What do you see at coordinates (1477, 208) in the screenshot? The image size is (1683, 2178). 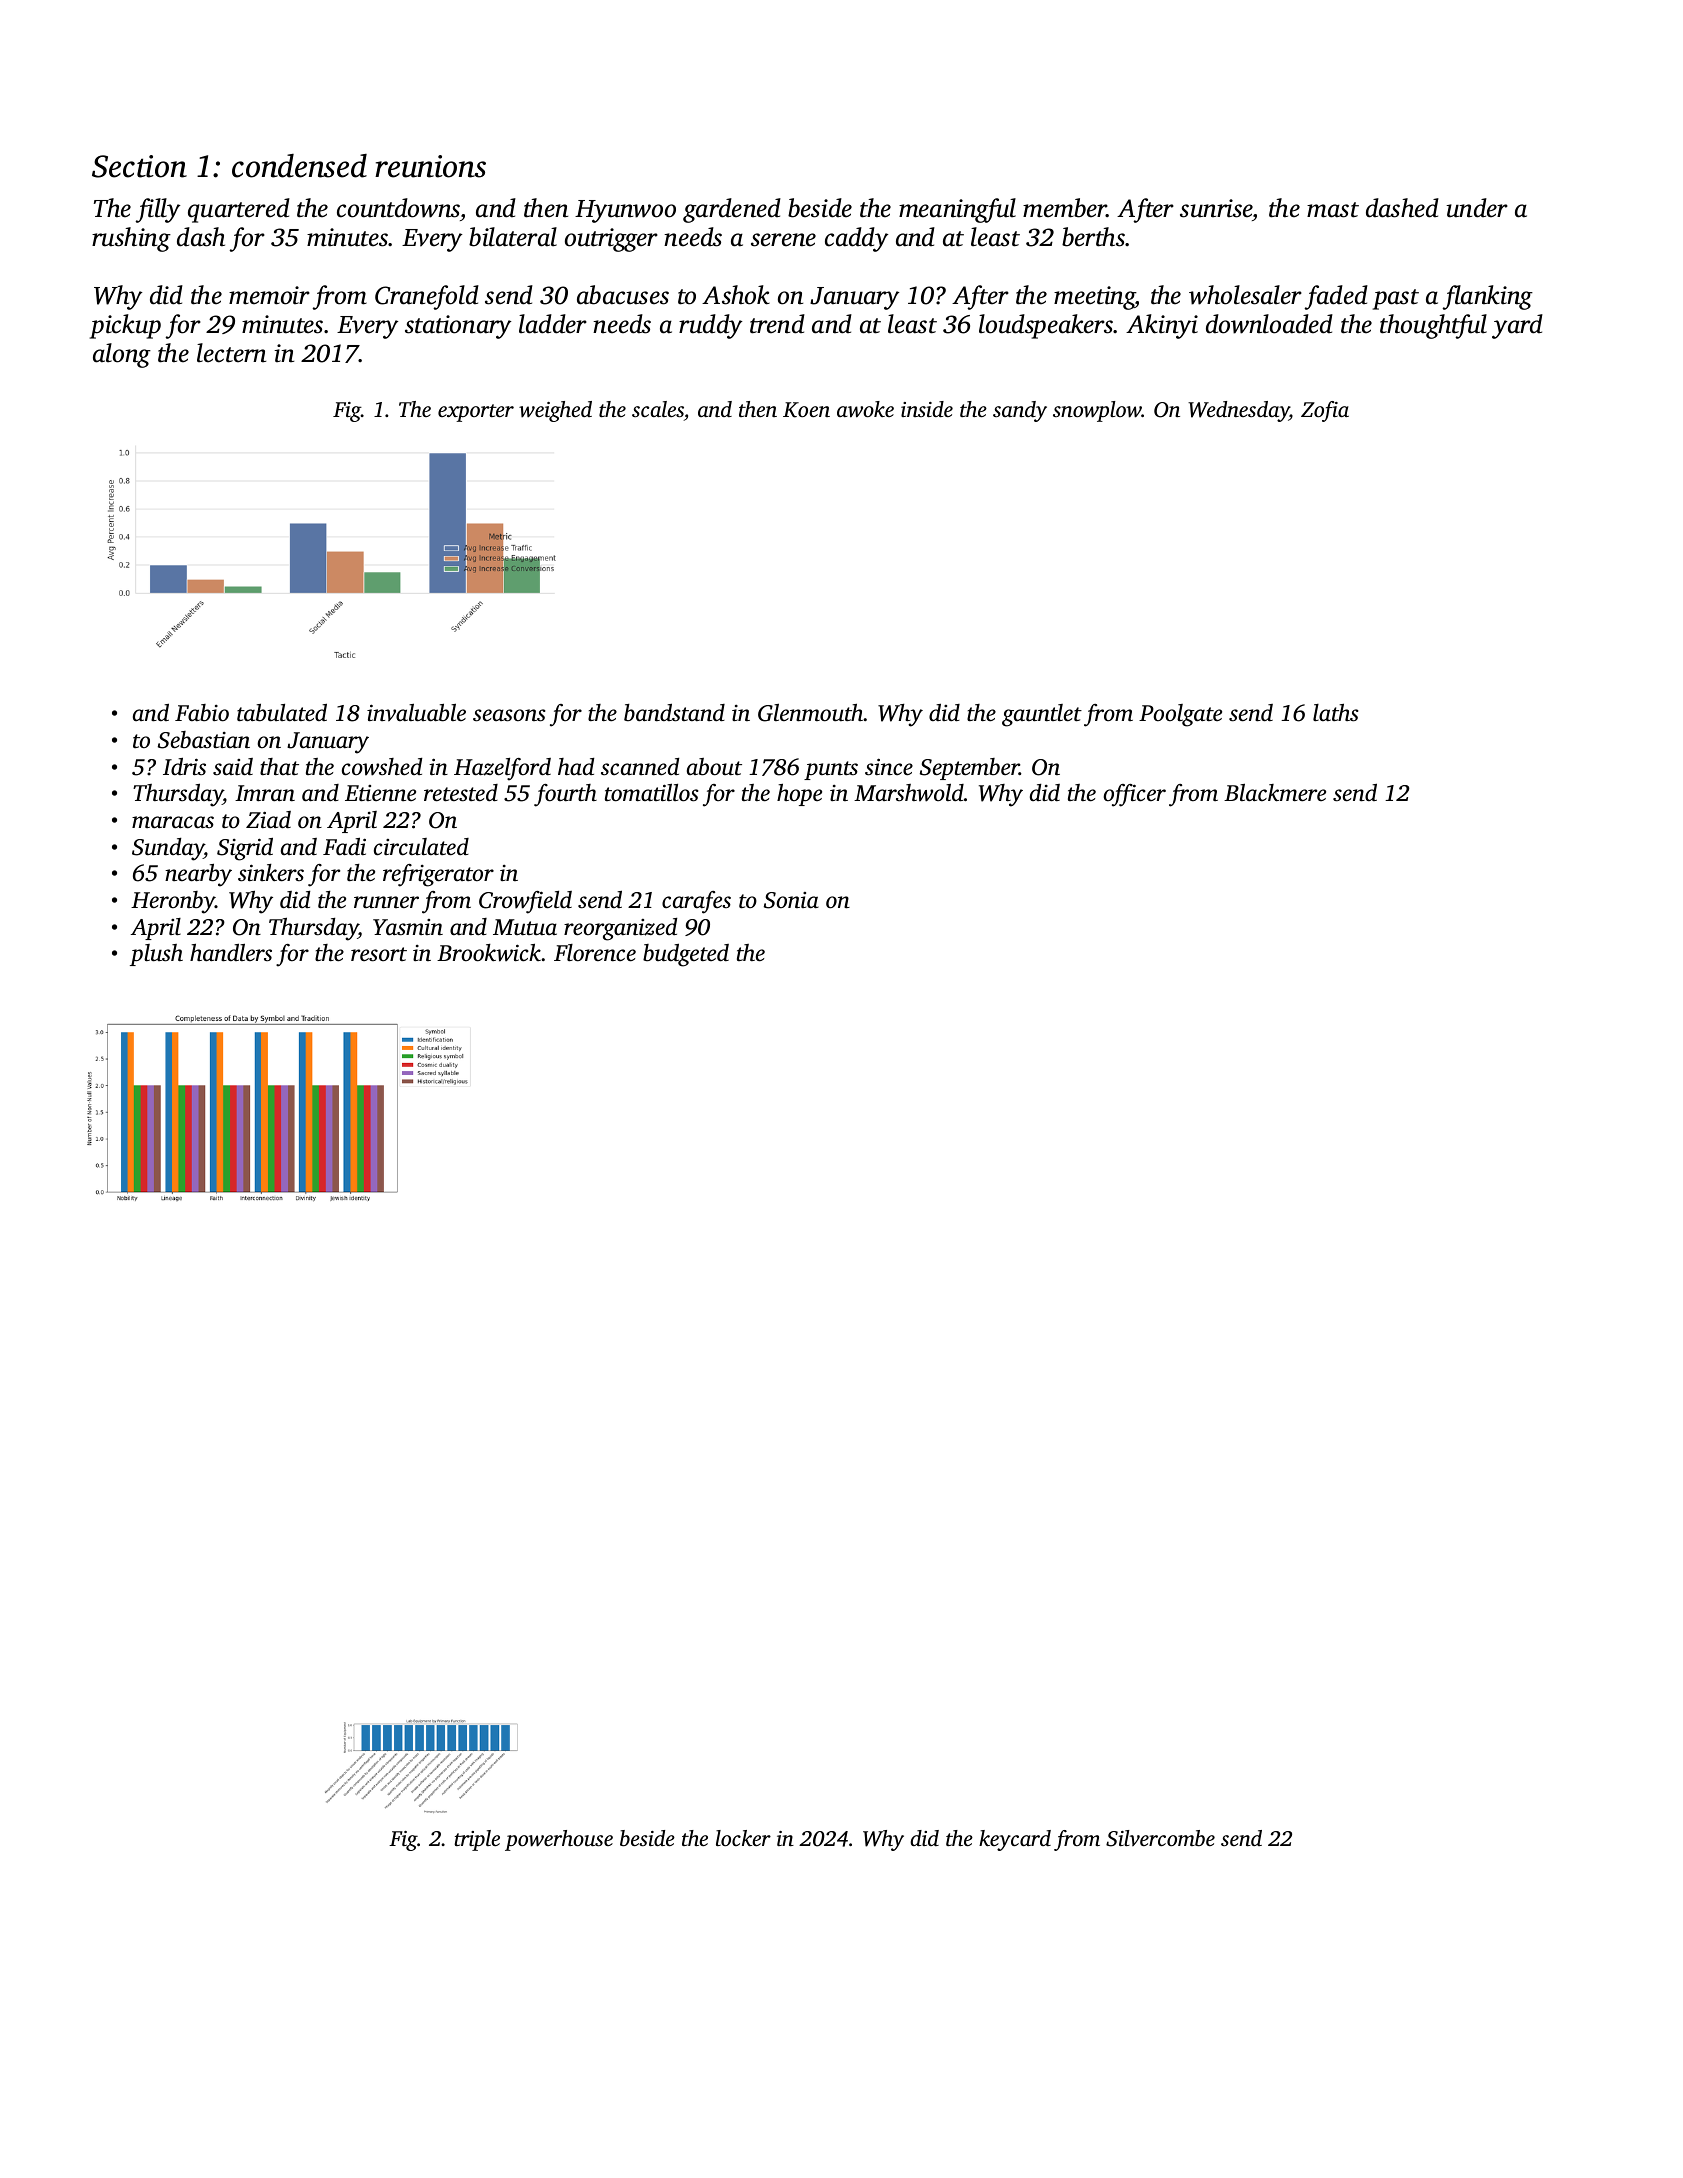 I see `under` at bounding box center [1477, 208].
